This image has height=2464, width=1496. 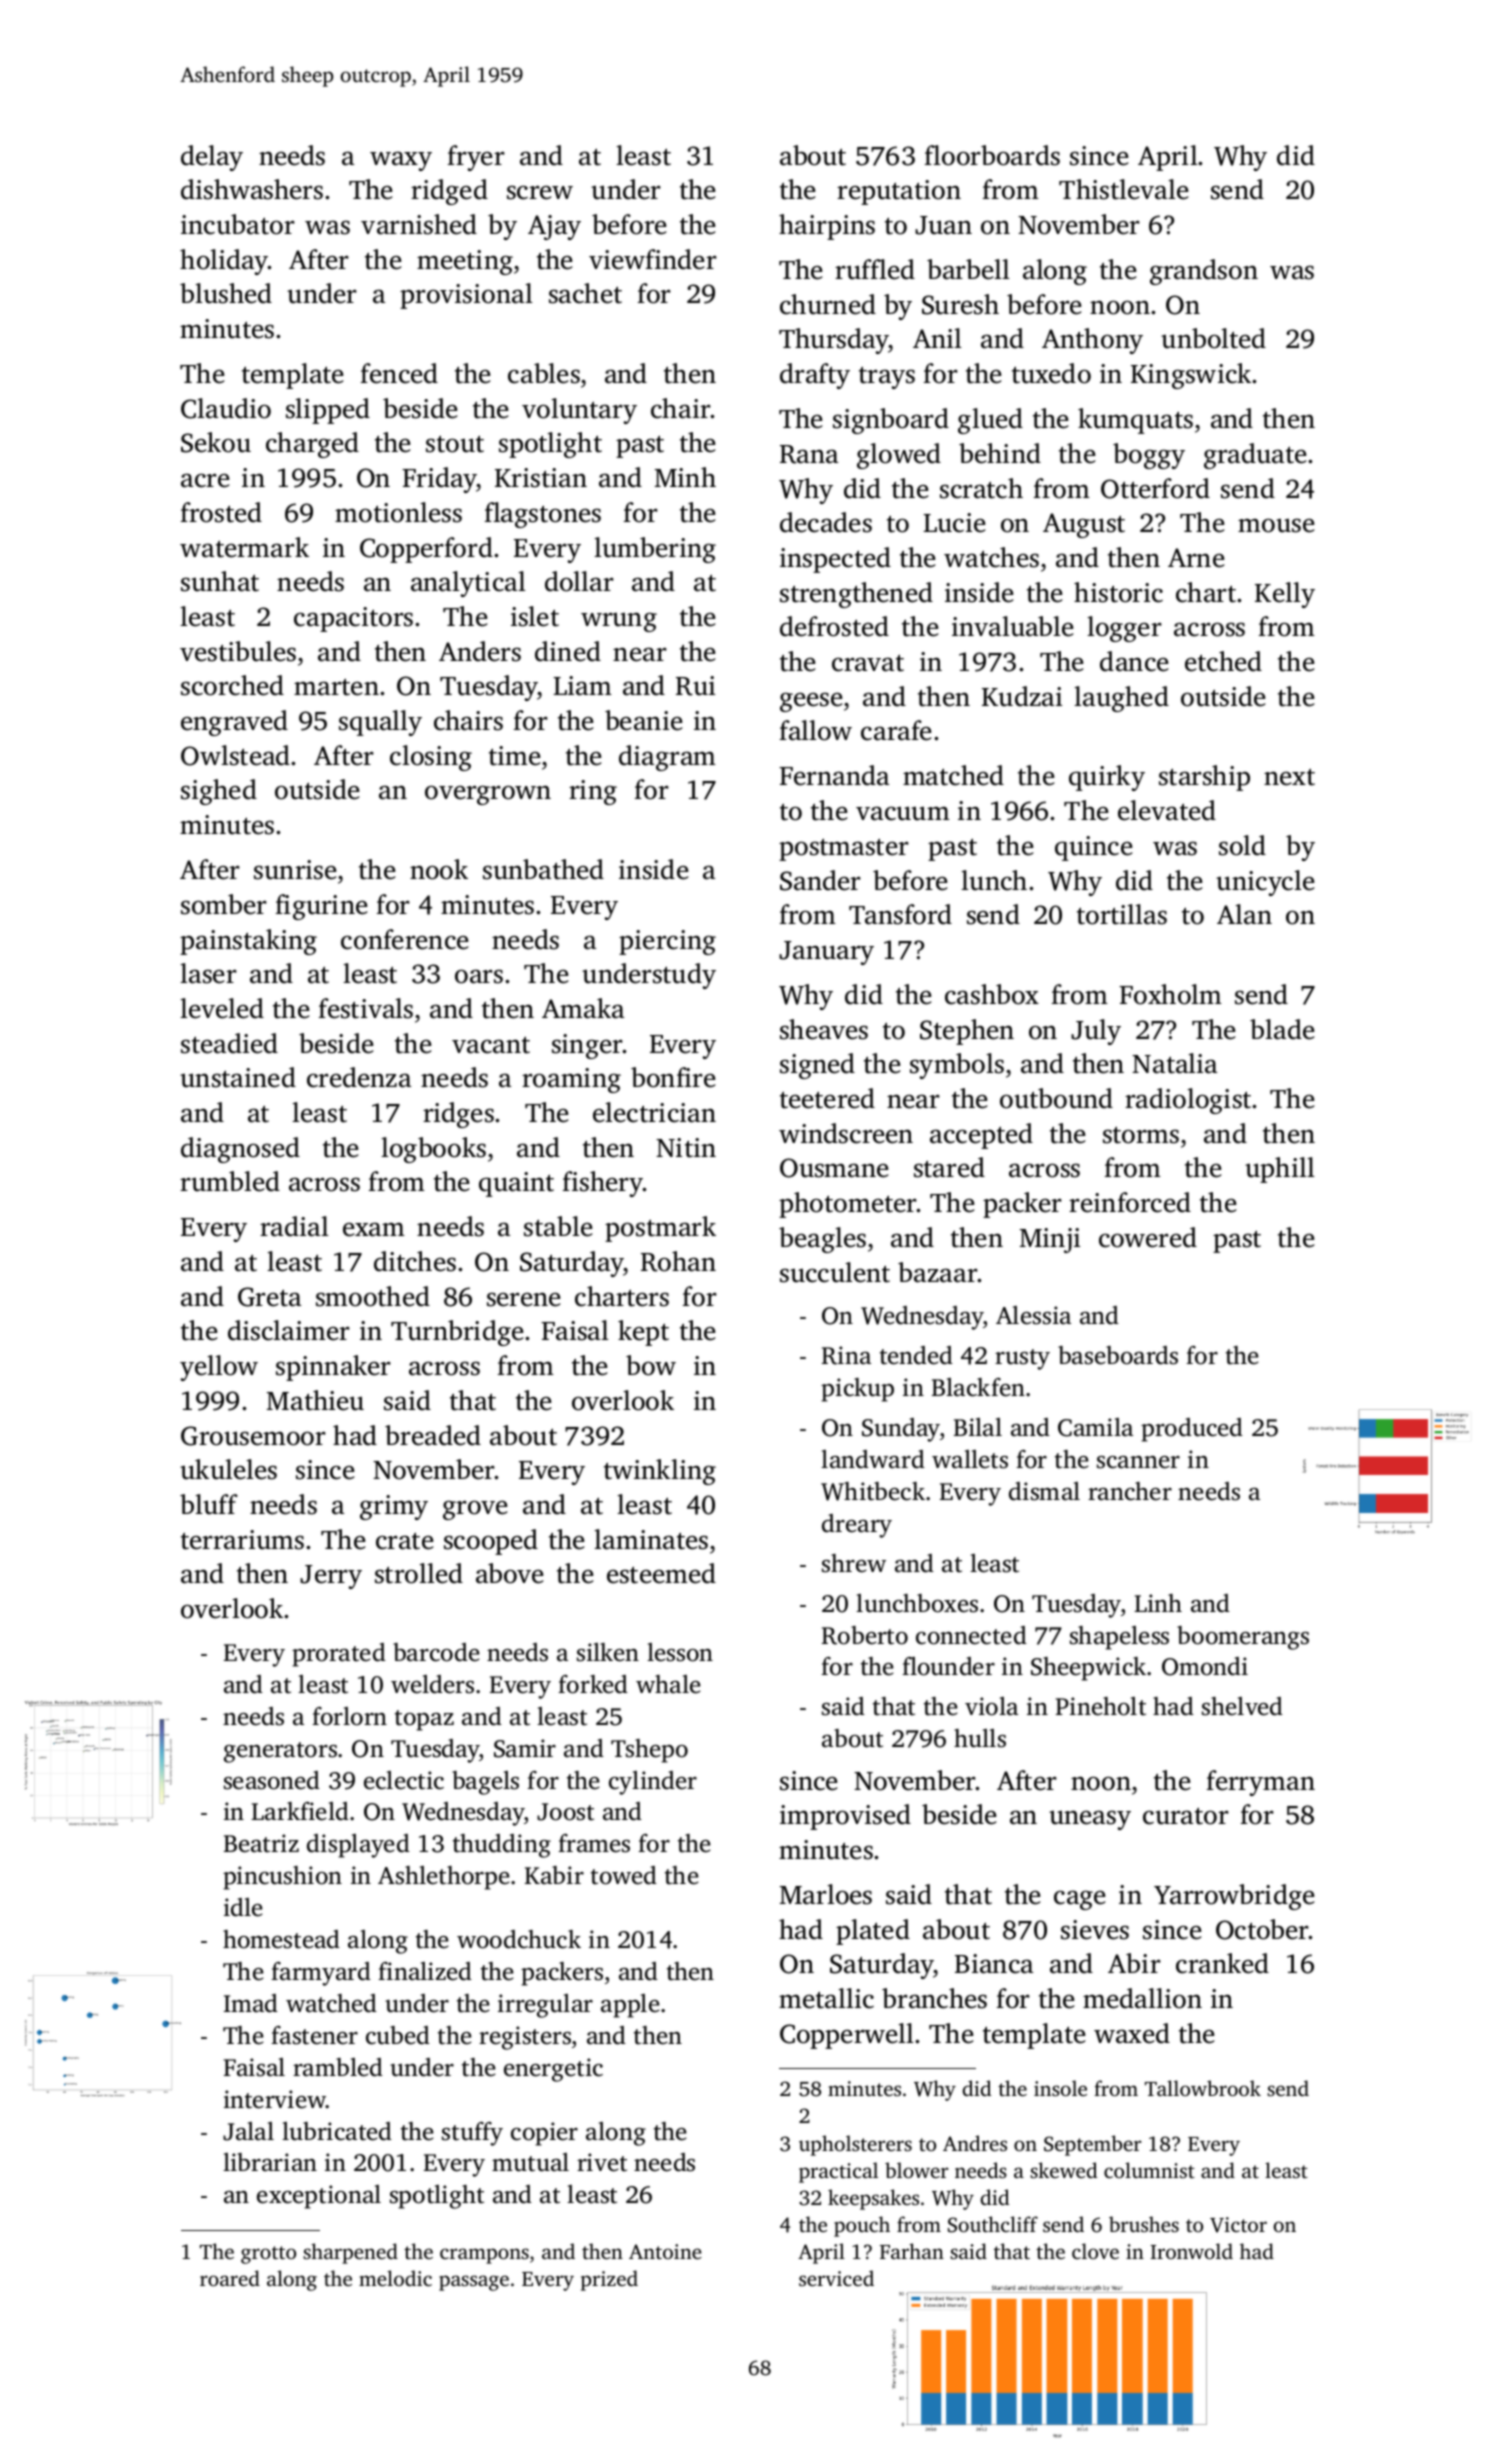 I want to click on whale, so click(x=668, y=1684).
